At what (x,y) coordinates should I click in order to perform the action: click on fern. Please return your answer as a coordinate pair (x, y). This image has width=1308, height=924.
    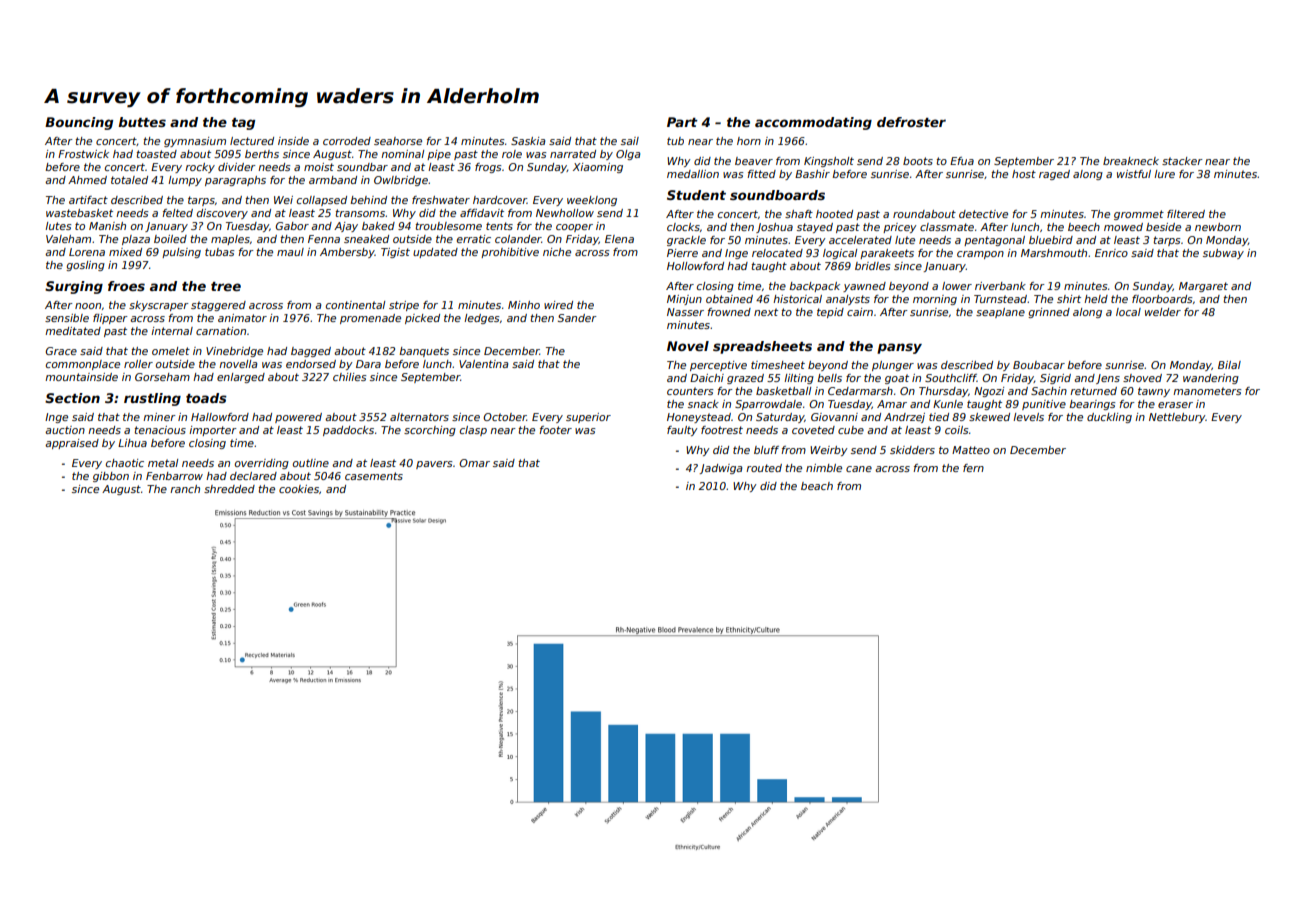
    Looking at the image, I should click on (973, 468).
